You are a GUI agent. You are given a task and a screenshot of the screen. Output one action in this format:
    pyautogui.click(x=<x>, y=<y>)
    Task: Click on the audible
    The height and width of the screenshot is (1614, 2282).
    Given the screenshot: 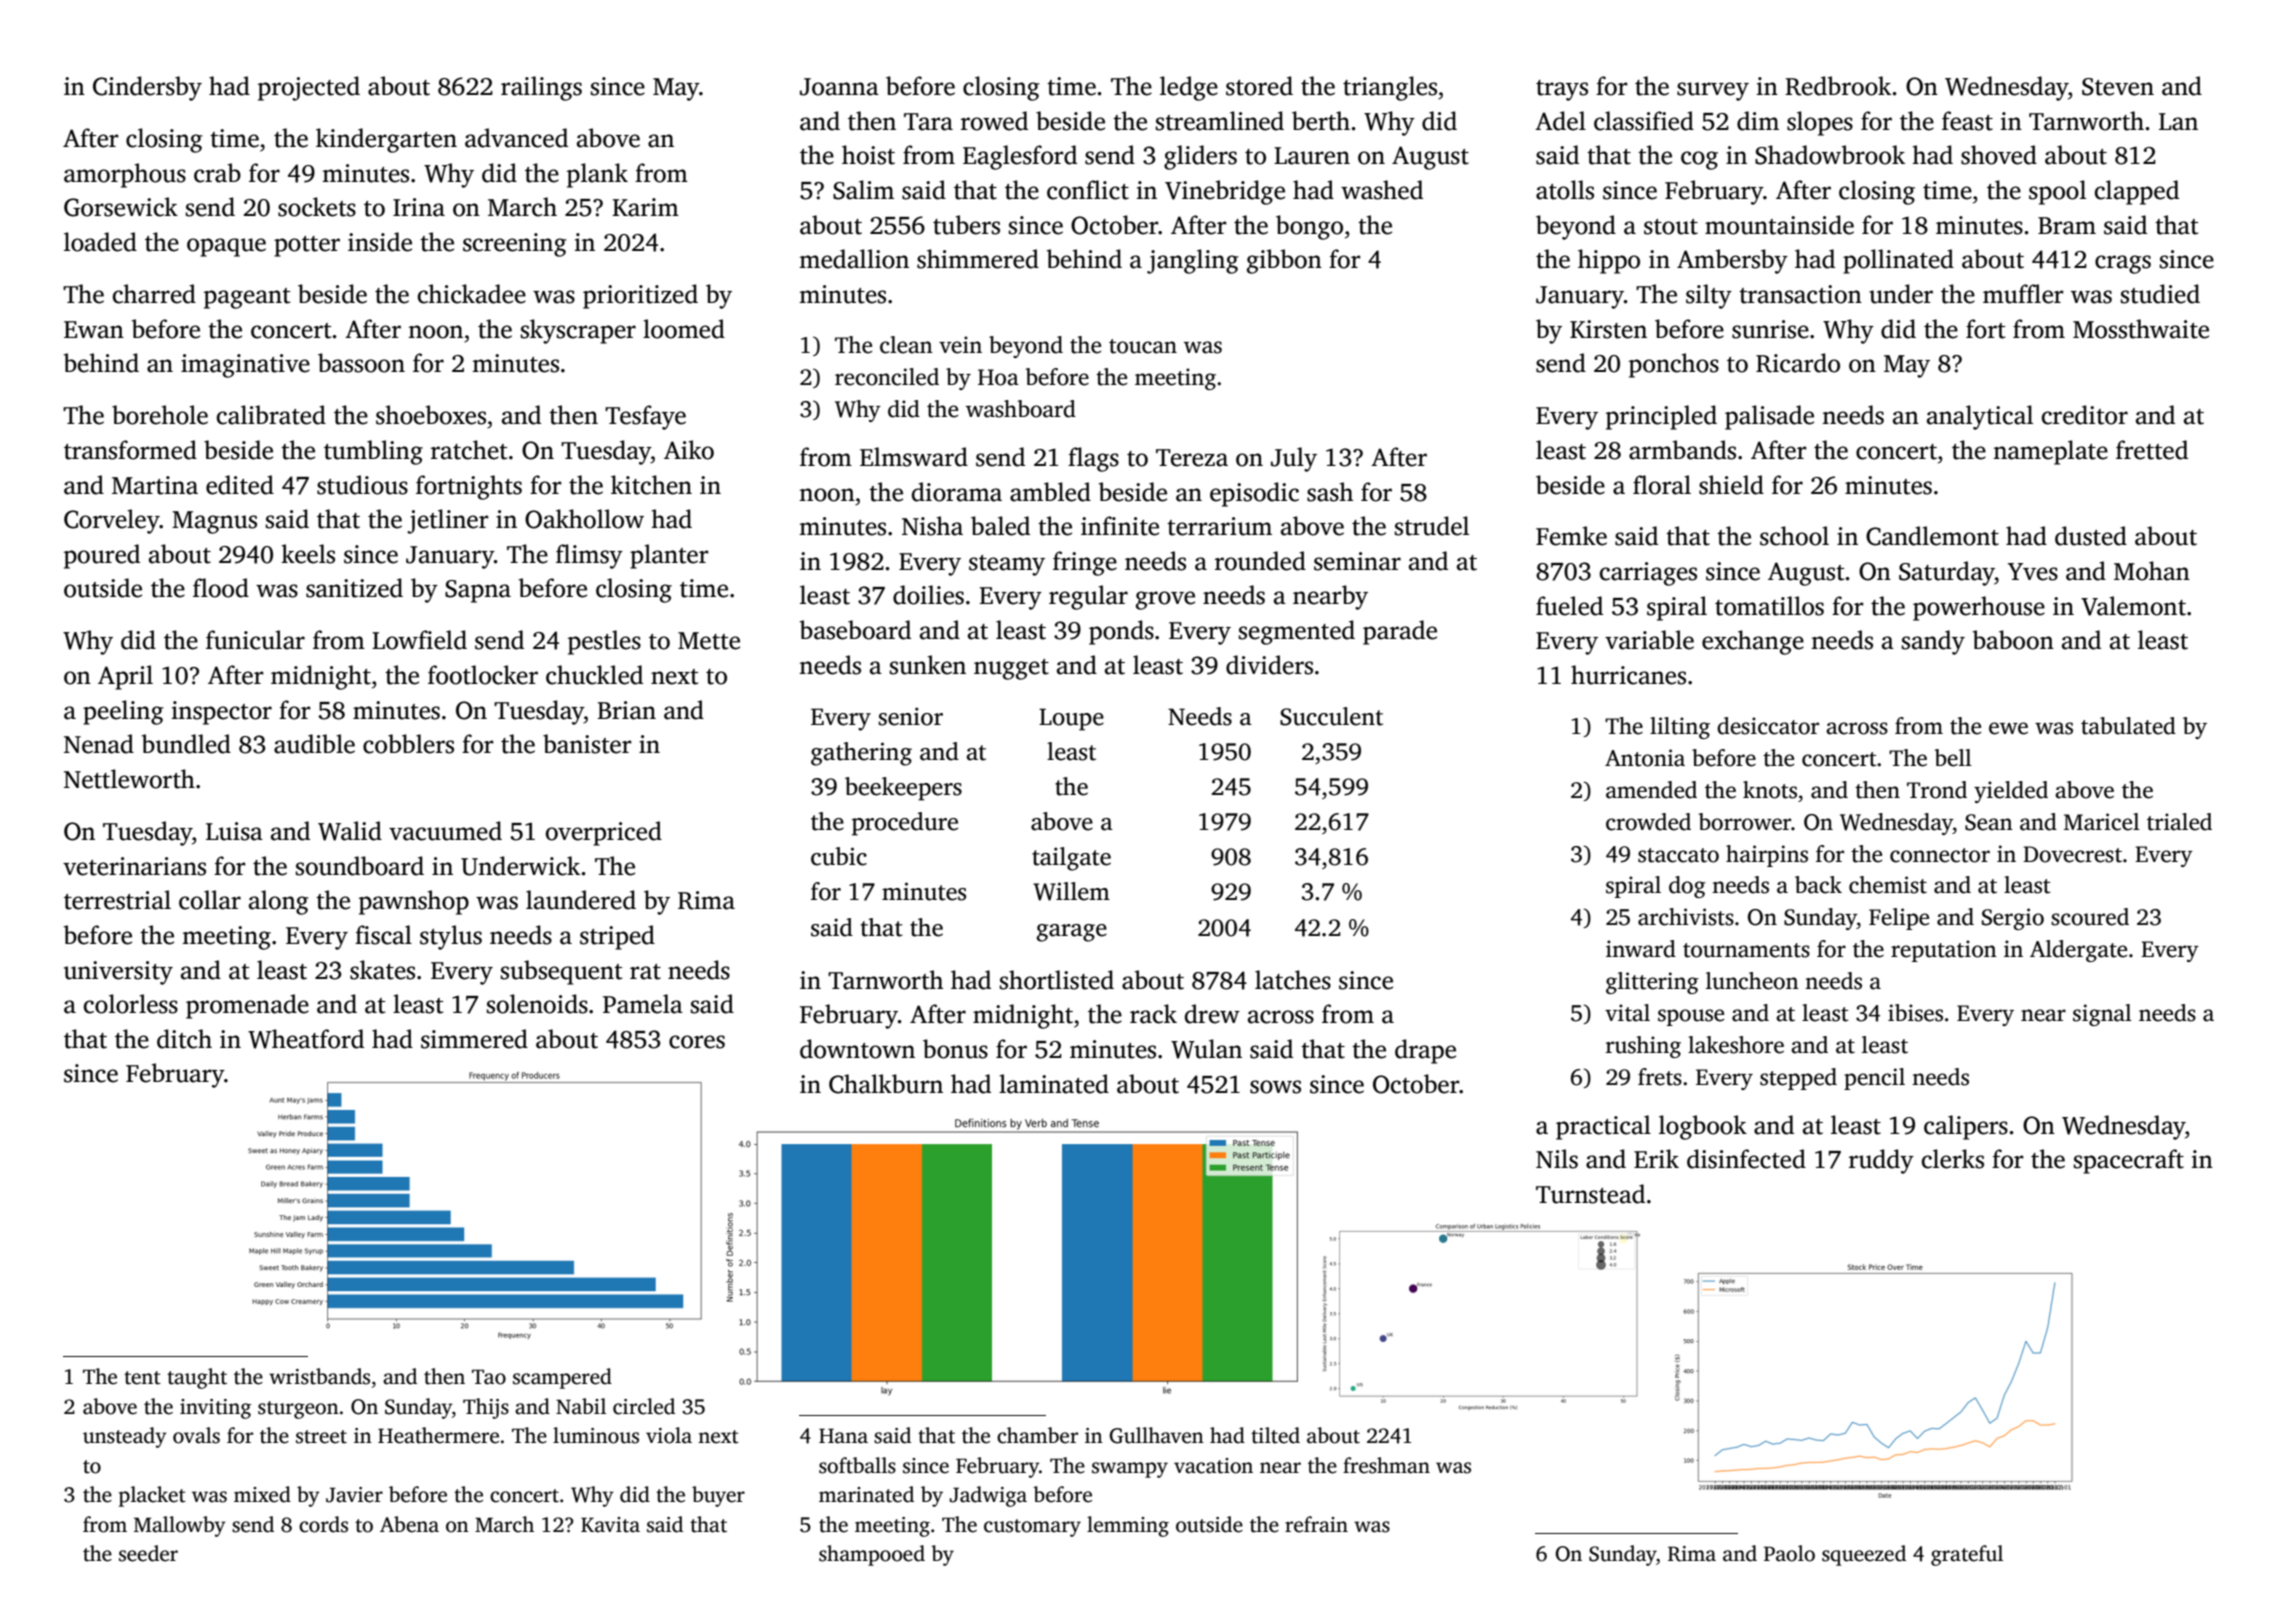 What is the action you would take?
    pyautogui.click(x=314, y=744)
